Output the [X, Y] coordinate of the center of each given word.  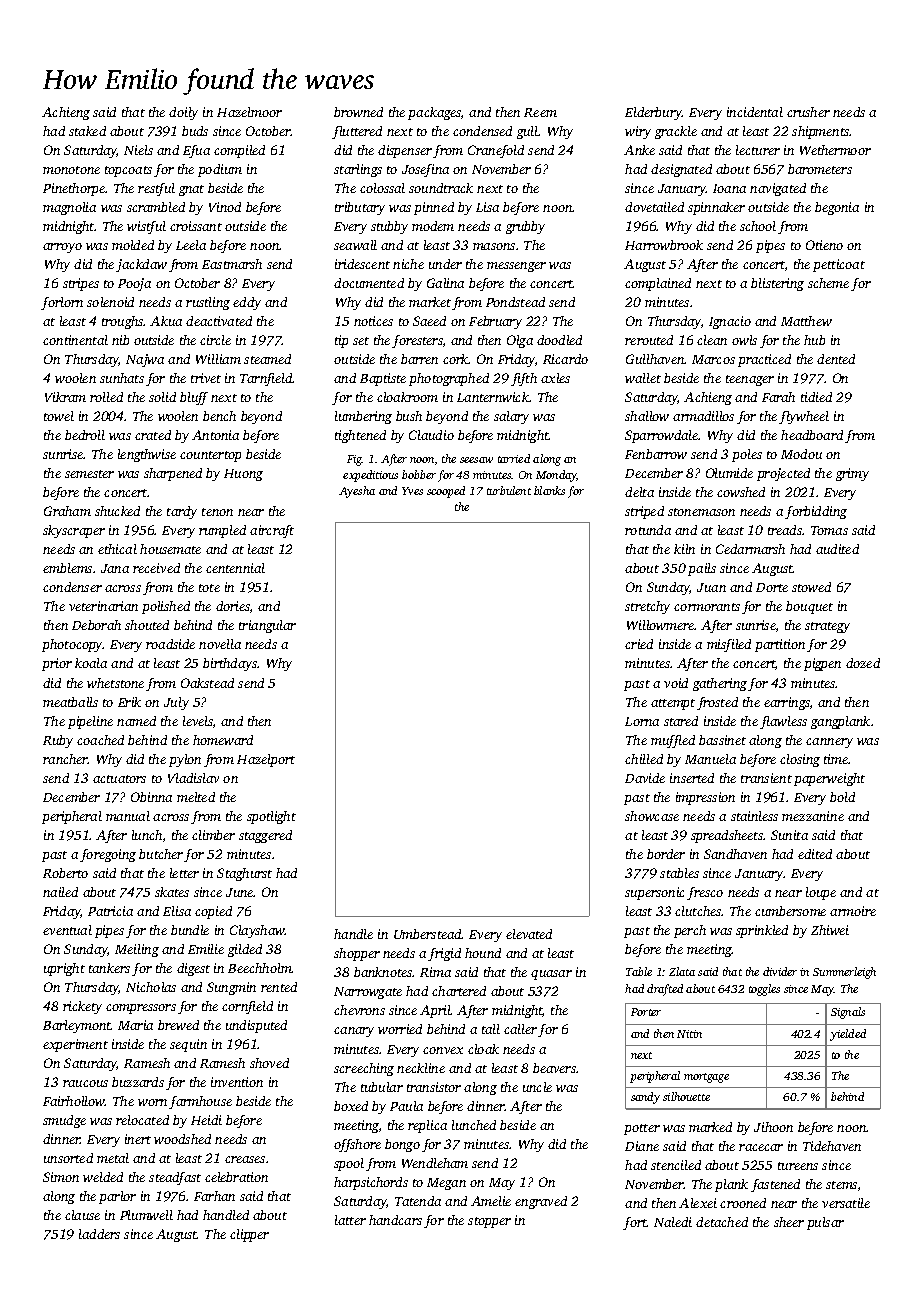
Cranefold [496, 151]
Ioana [729, 188]
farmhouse [200, 1102]
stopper [489, 1222]
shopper [357, 954]
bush [409, 416]
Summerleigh [844, 973]
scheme [828, 283]
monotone [71, 170]
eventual [67, 930]
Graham [67, 511]
